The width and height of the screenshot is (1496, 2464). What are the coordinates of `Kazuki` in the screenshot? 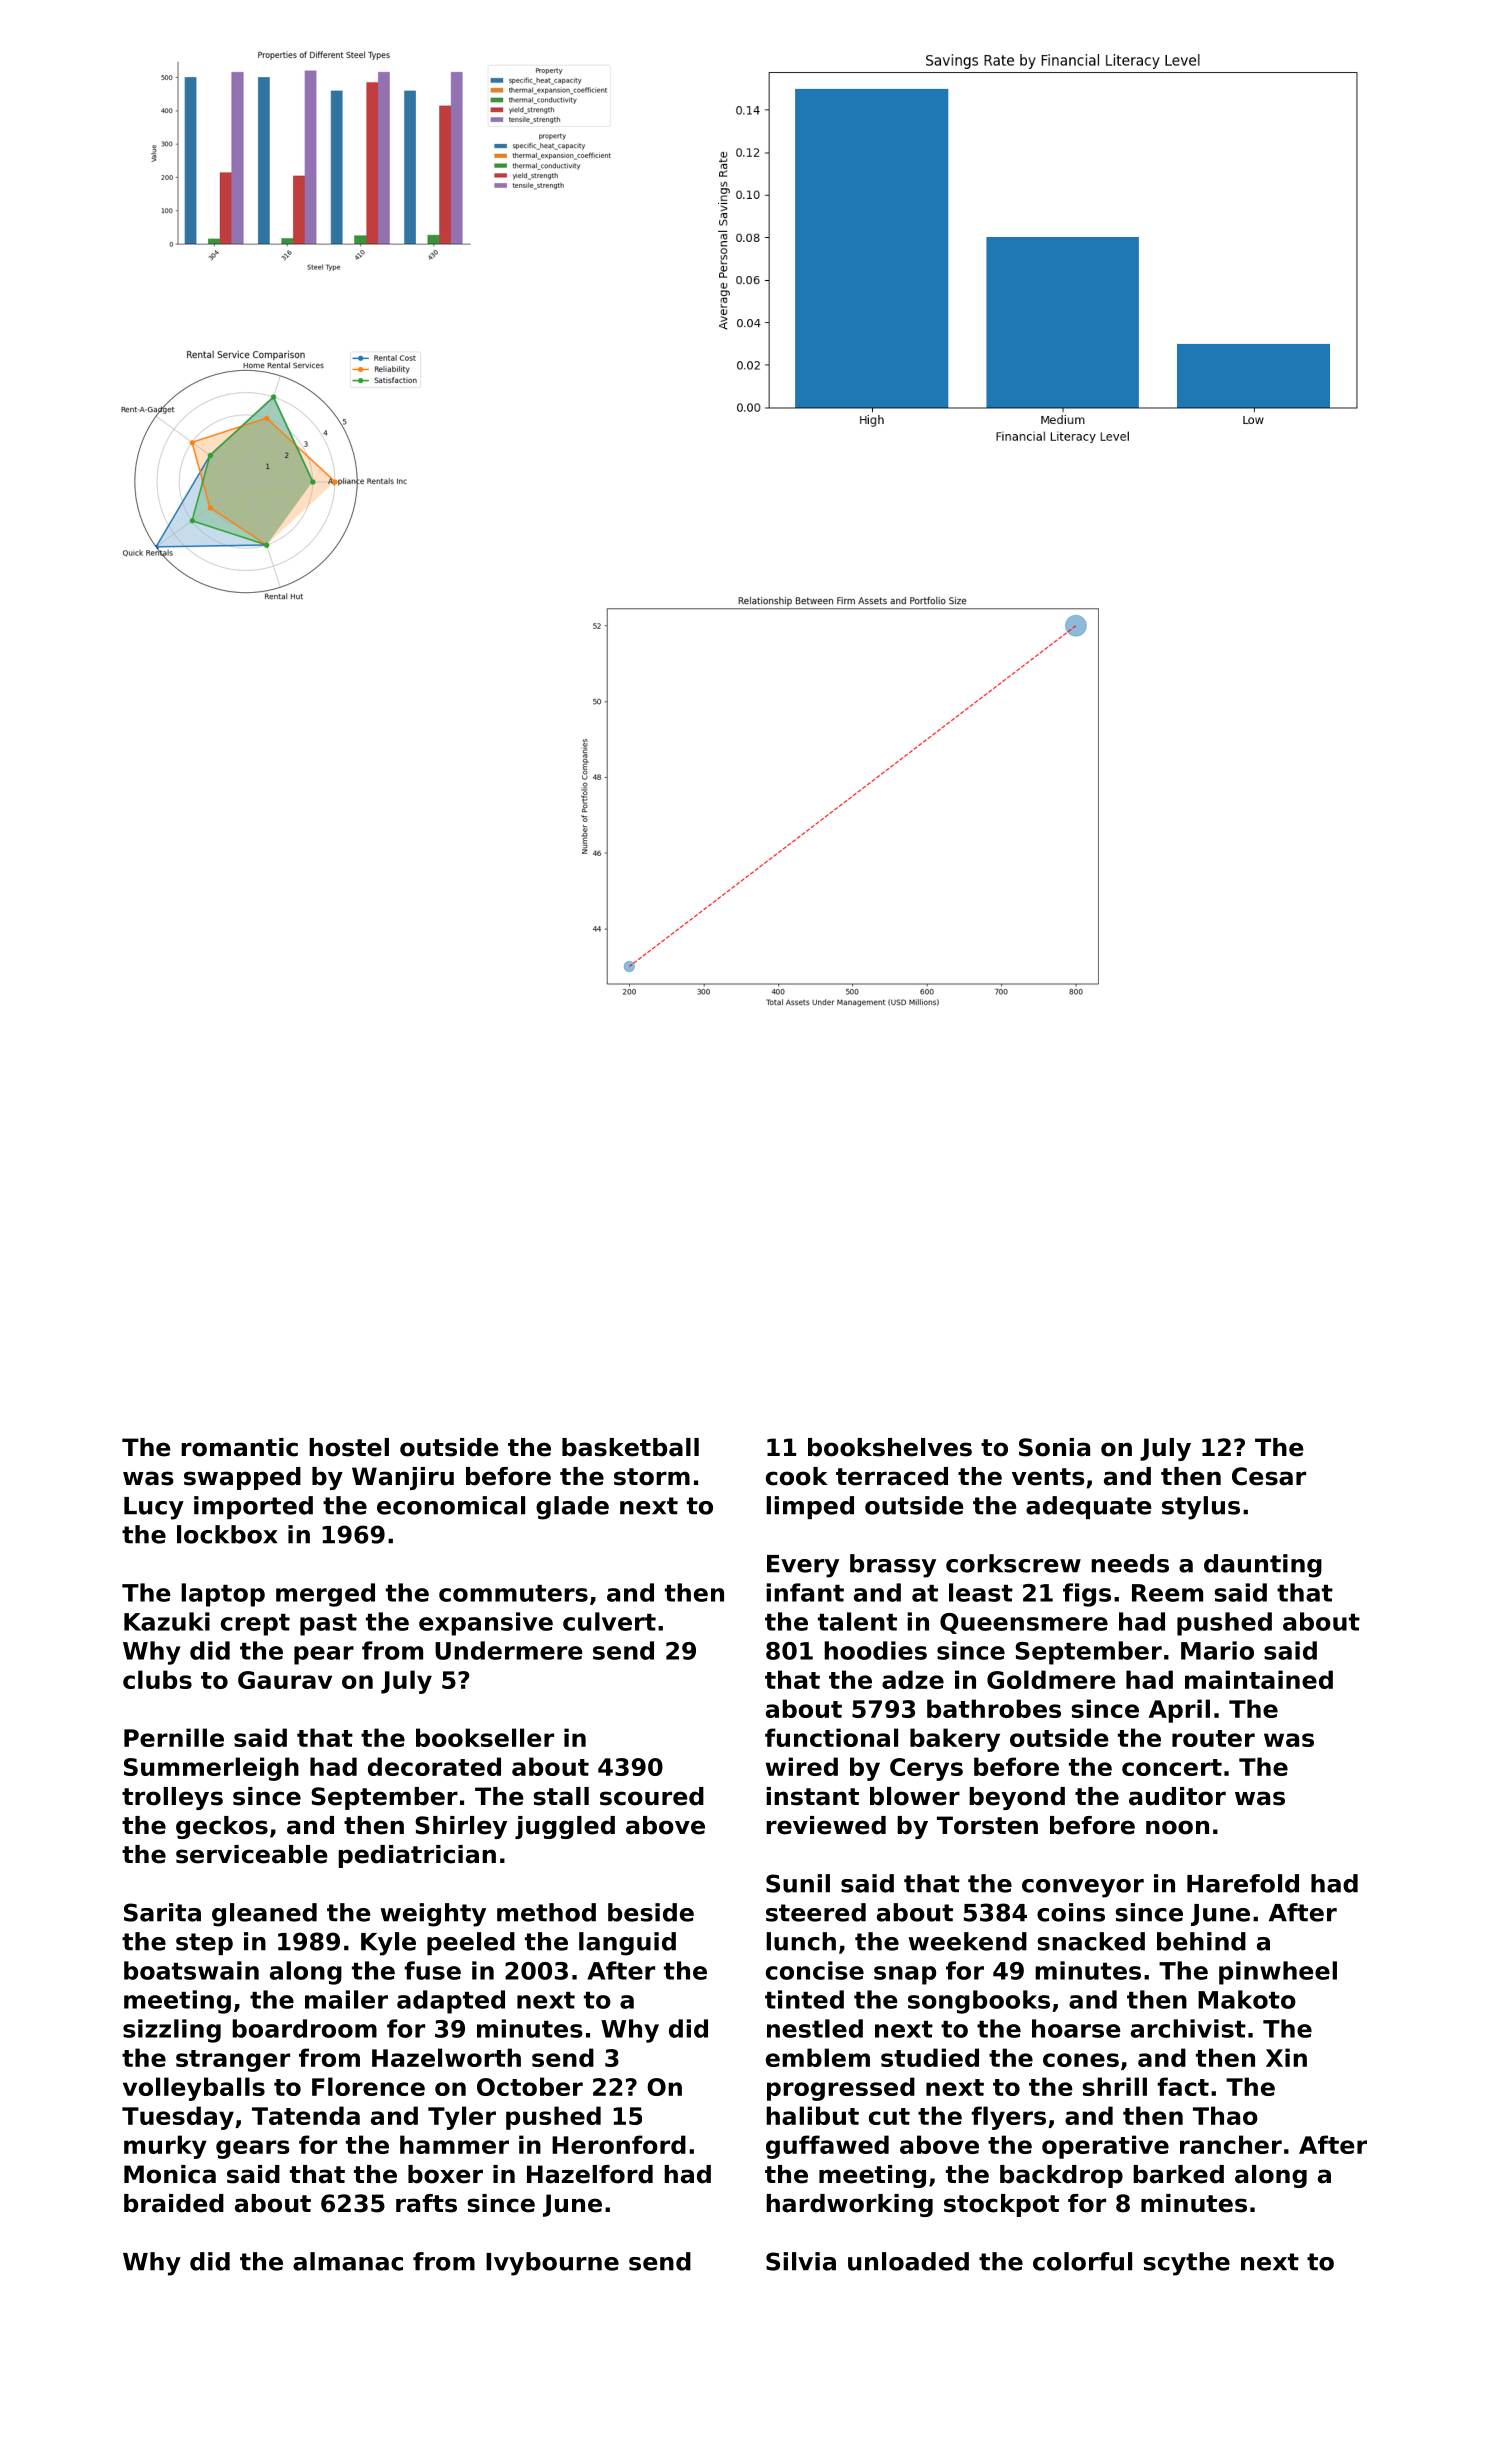 It's located at (167, 1621).
